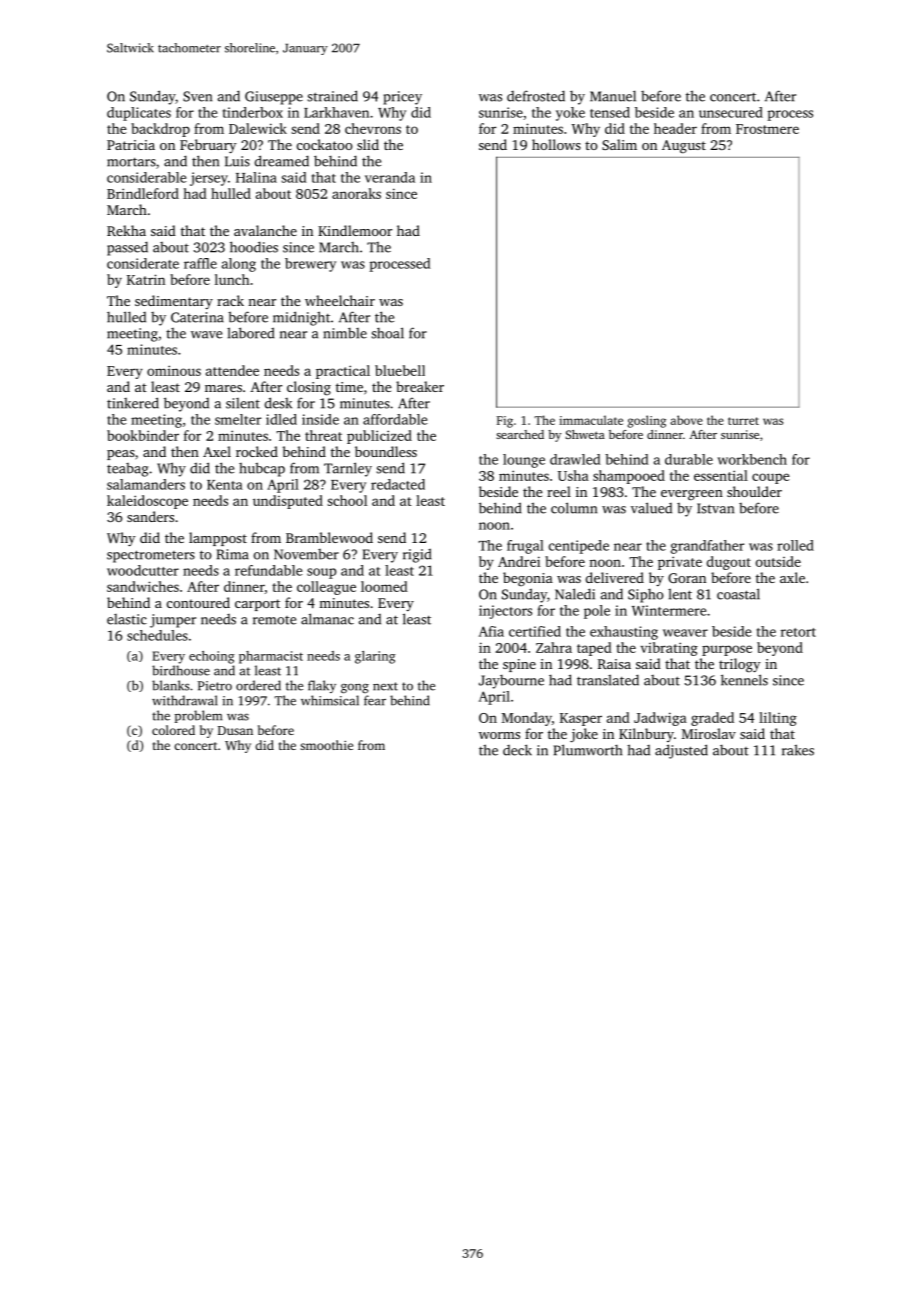  What do you see at coordinates (613, 96) in the document?
I see `Manuel` at bounding box center [613, 96].
